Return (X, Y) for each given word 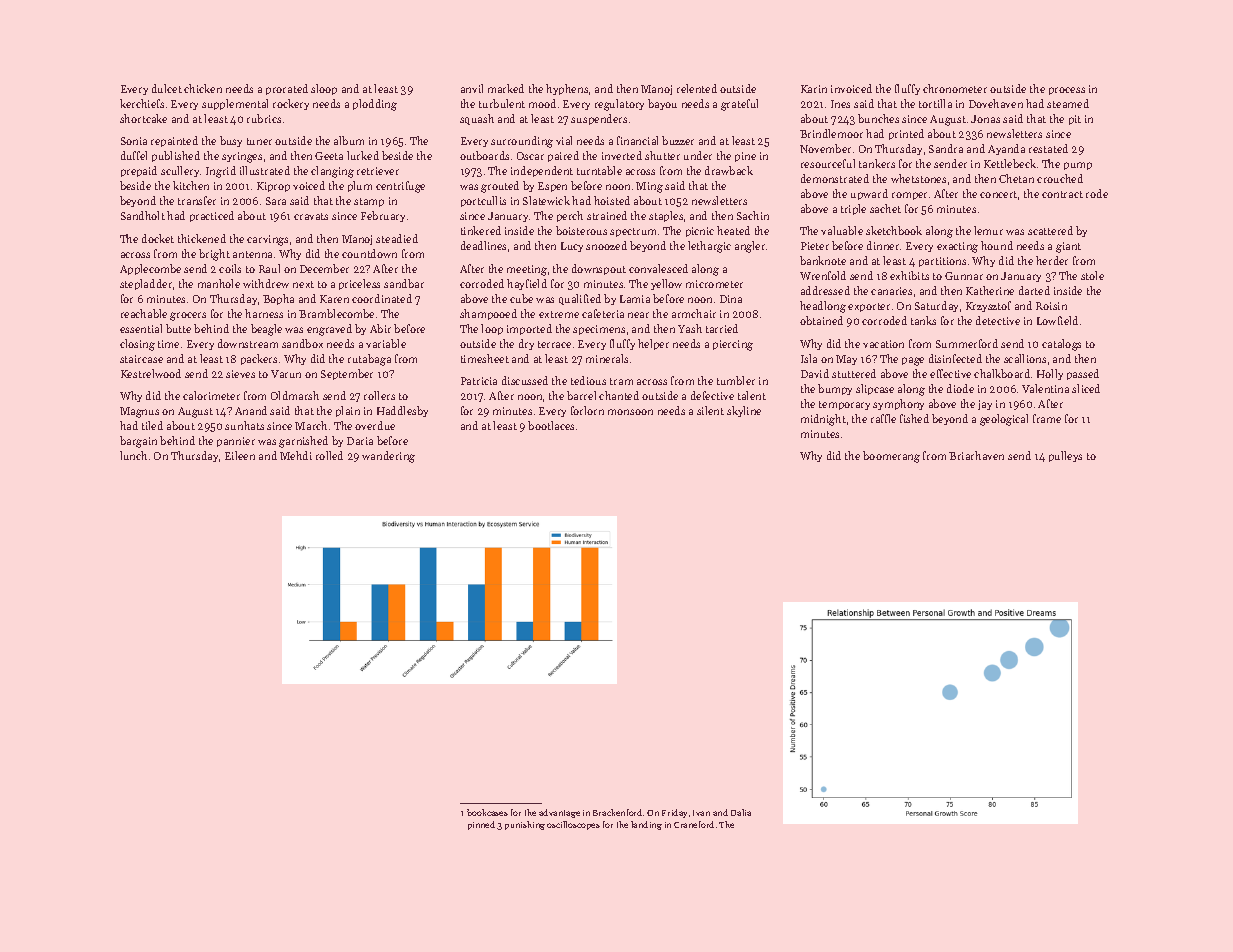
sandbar (404, 283)
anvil (472, 88)
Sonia (134, 141)
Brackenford (617, 812)
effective (950, 373)
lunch (133, 455)
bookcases (487, 812)
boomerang (891, 457)
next (303, 284)
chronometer (955, 88)
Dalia (741, 812)
